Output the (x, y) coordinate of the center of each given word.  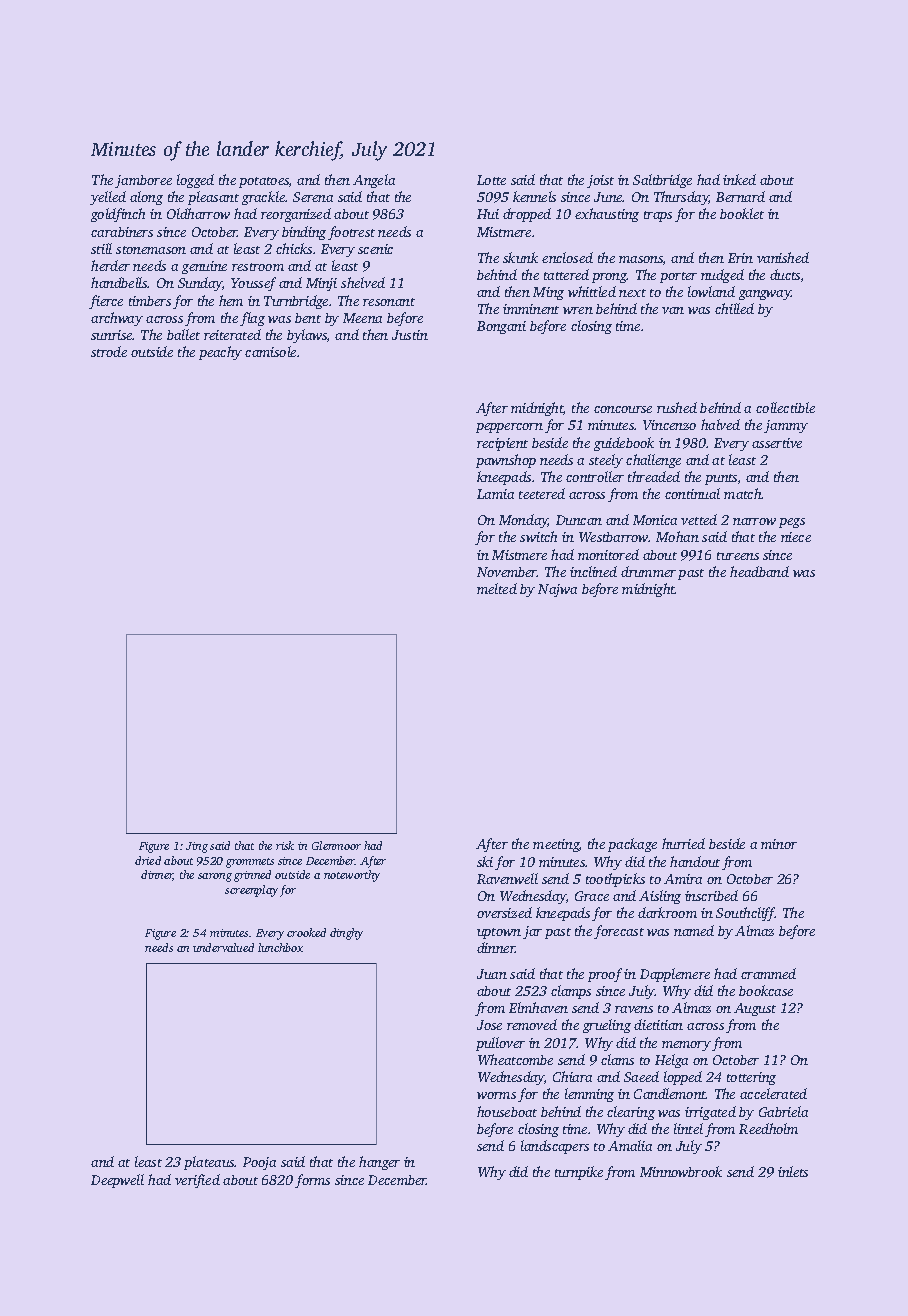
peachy (220, 353)
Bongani (501, 327)
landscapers (555, 1147)
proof (605, 975)
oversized (504, 912)
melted (497, 588)
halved (720, 424)
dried (148, 860)
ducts (785, 274)
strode (109, 351)
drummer (648, 571)
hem (231, 300)
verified (197, 1181)
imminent (531, 309)
